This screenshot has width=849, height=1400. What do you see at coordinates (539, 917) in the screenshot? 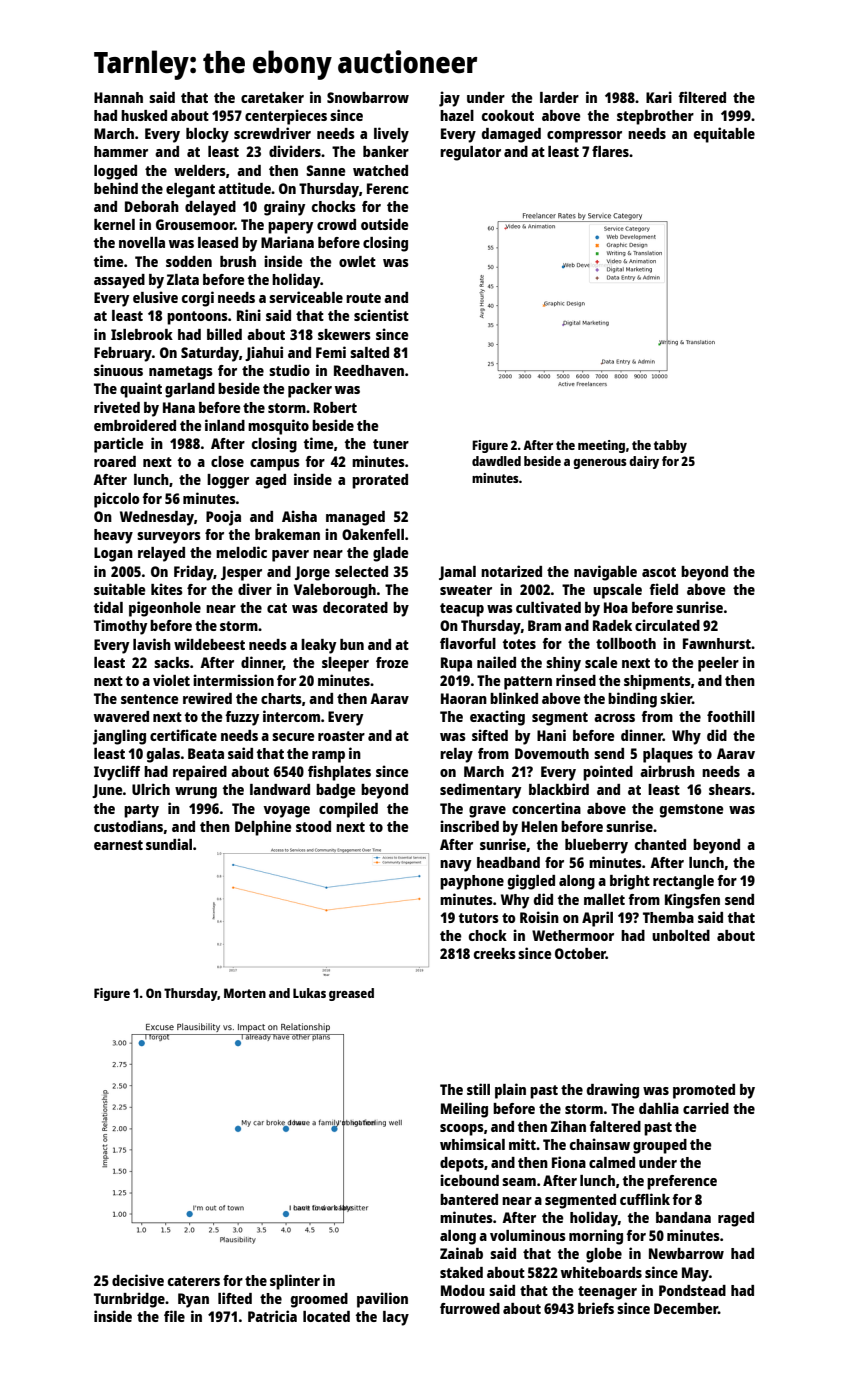
I see `Roisin` at bounding box center [539, 917].
